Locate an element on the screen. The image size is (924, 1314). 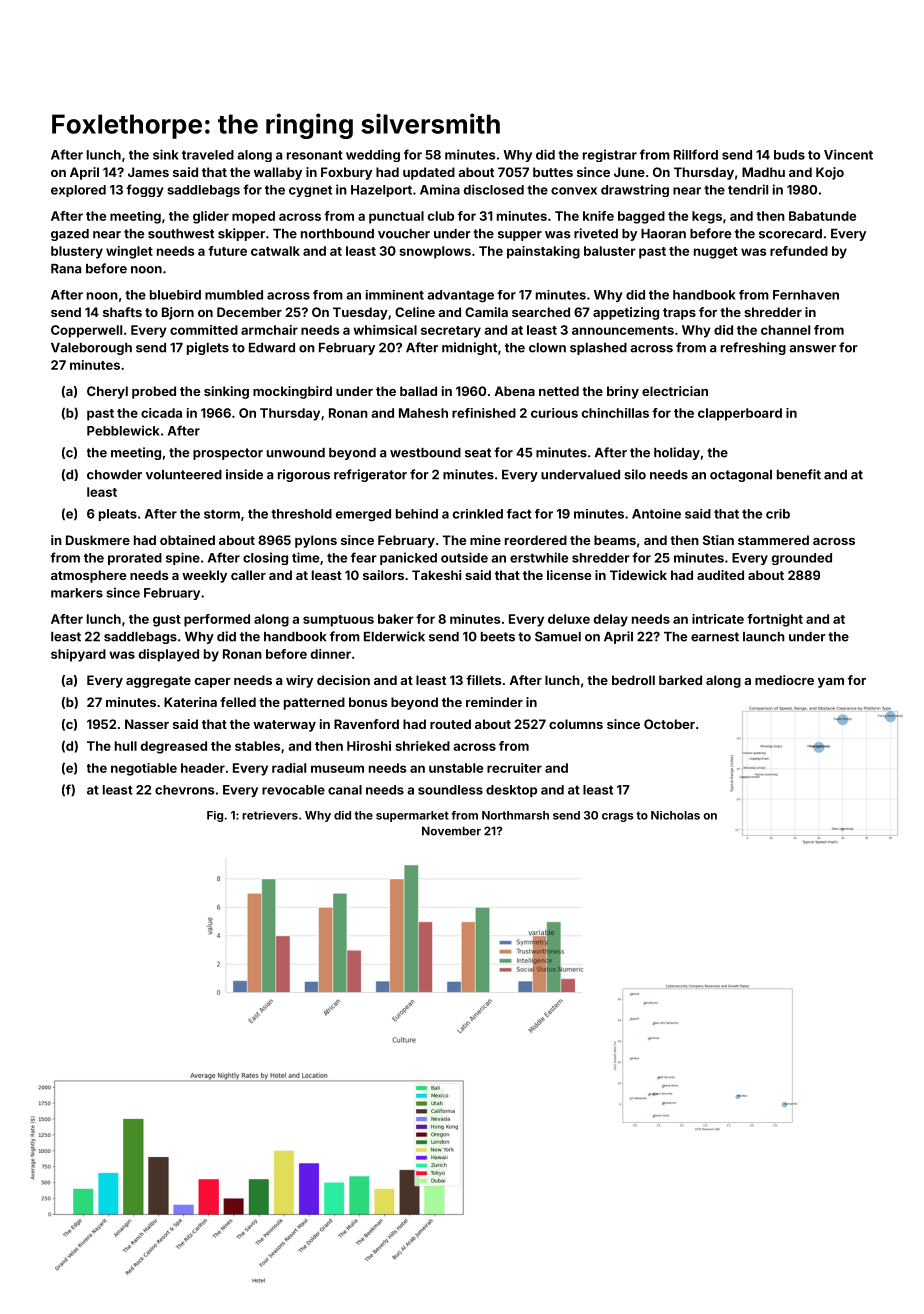
netted is located at coordinates (559, 391).
